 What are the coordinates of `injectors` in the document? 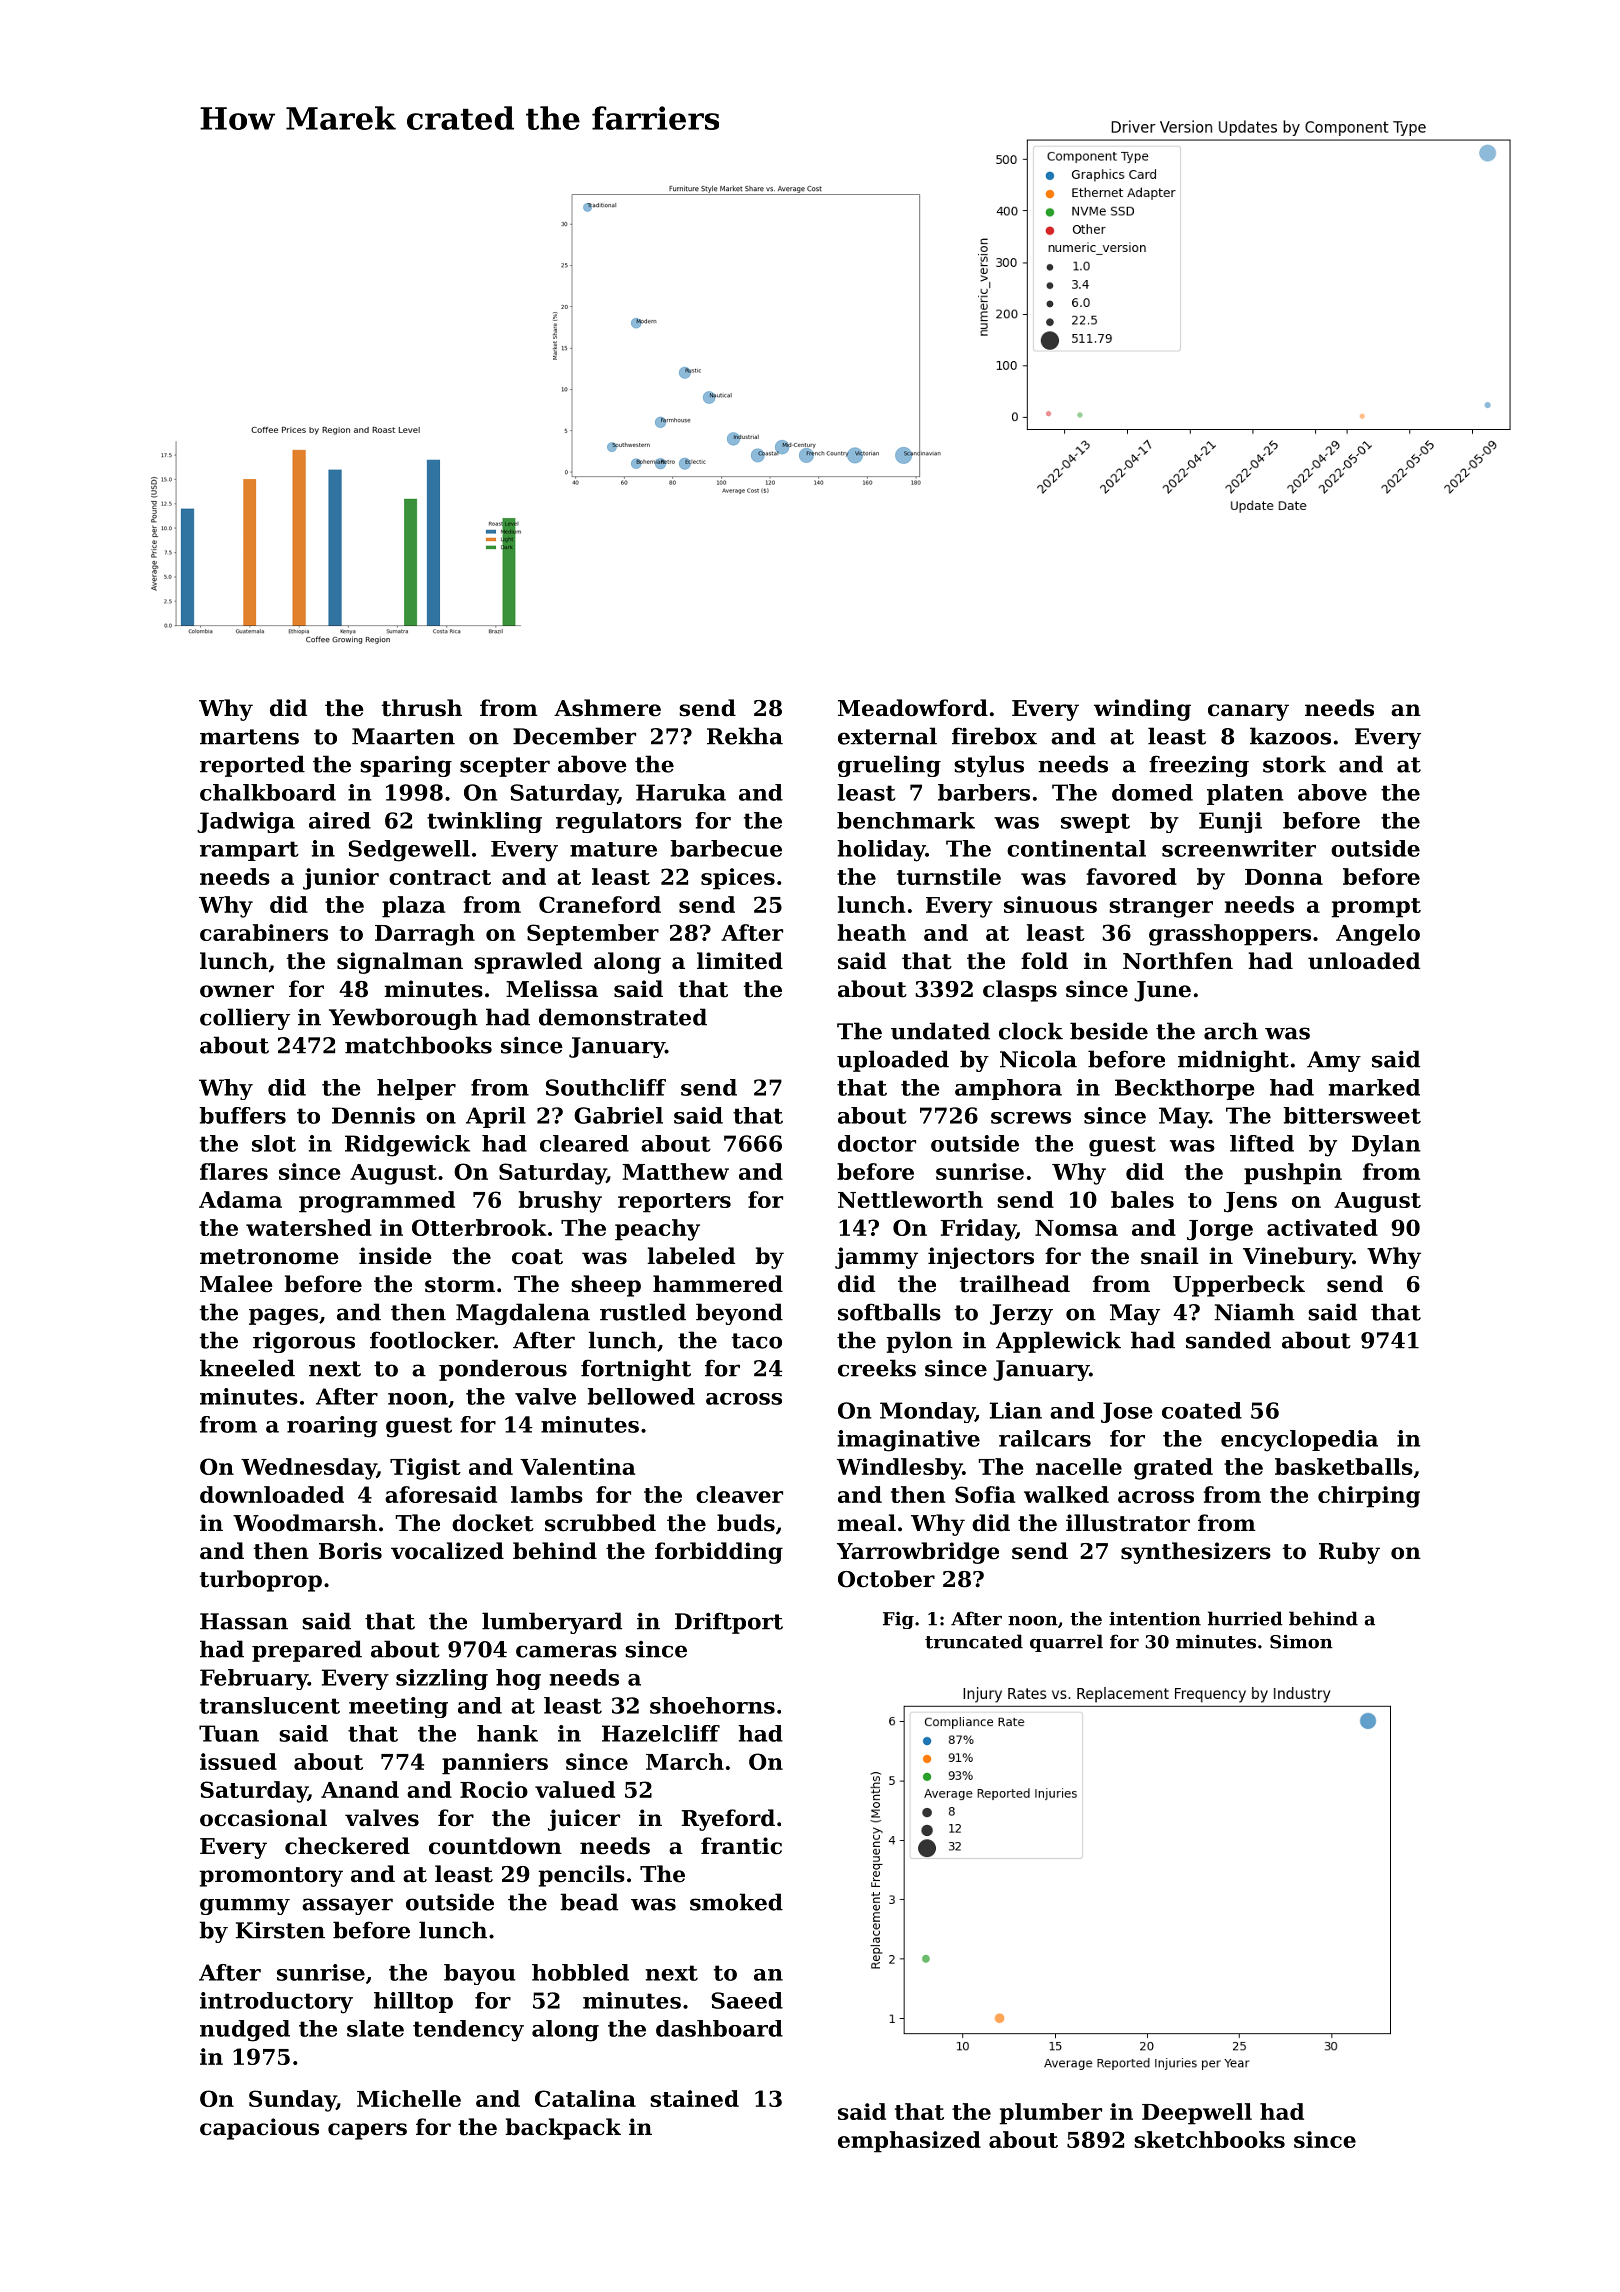 It's located at (981, 1258).
